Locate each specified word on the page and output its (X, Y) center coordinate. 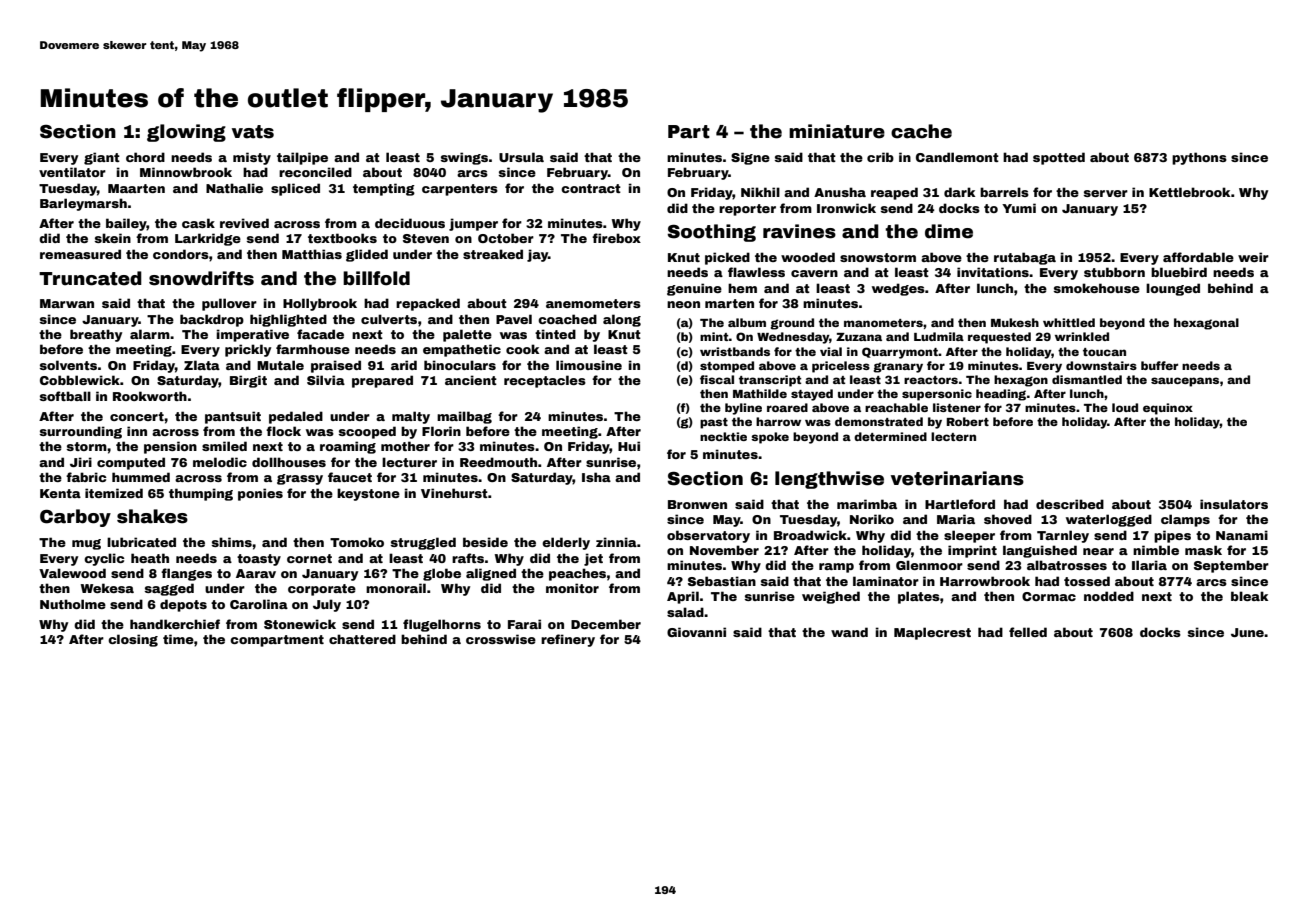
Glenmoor (929, 565)
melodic (220, 462)
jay (537, 255)
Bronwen (697, 504)
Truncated (90, 278)
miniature (837, 131)
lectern (953, 436)
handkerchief (175, 624)
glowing (186, 133)
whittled (1069, 322)
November (724, 550)
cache (921, 131)
